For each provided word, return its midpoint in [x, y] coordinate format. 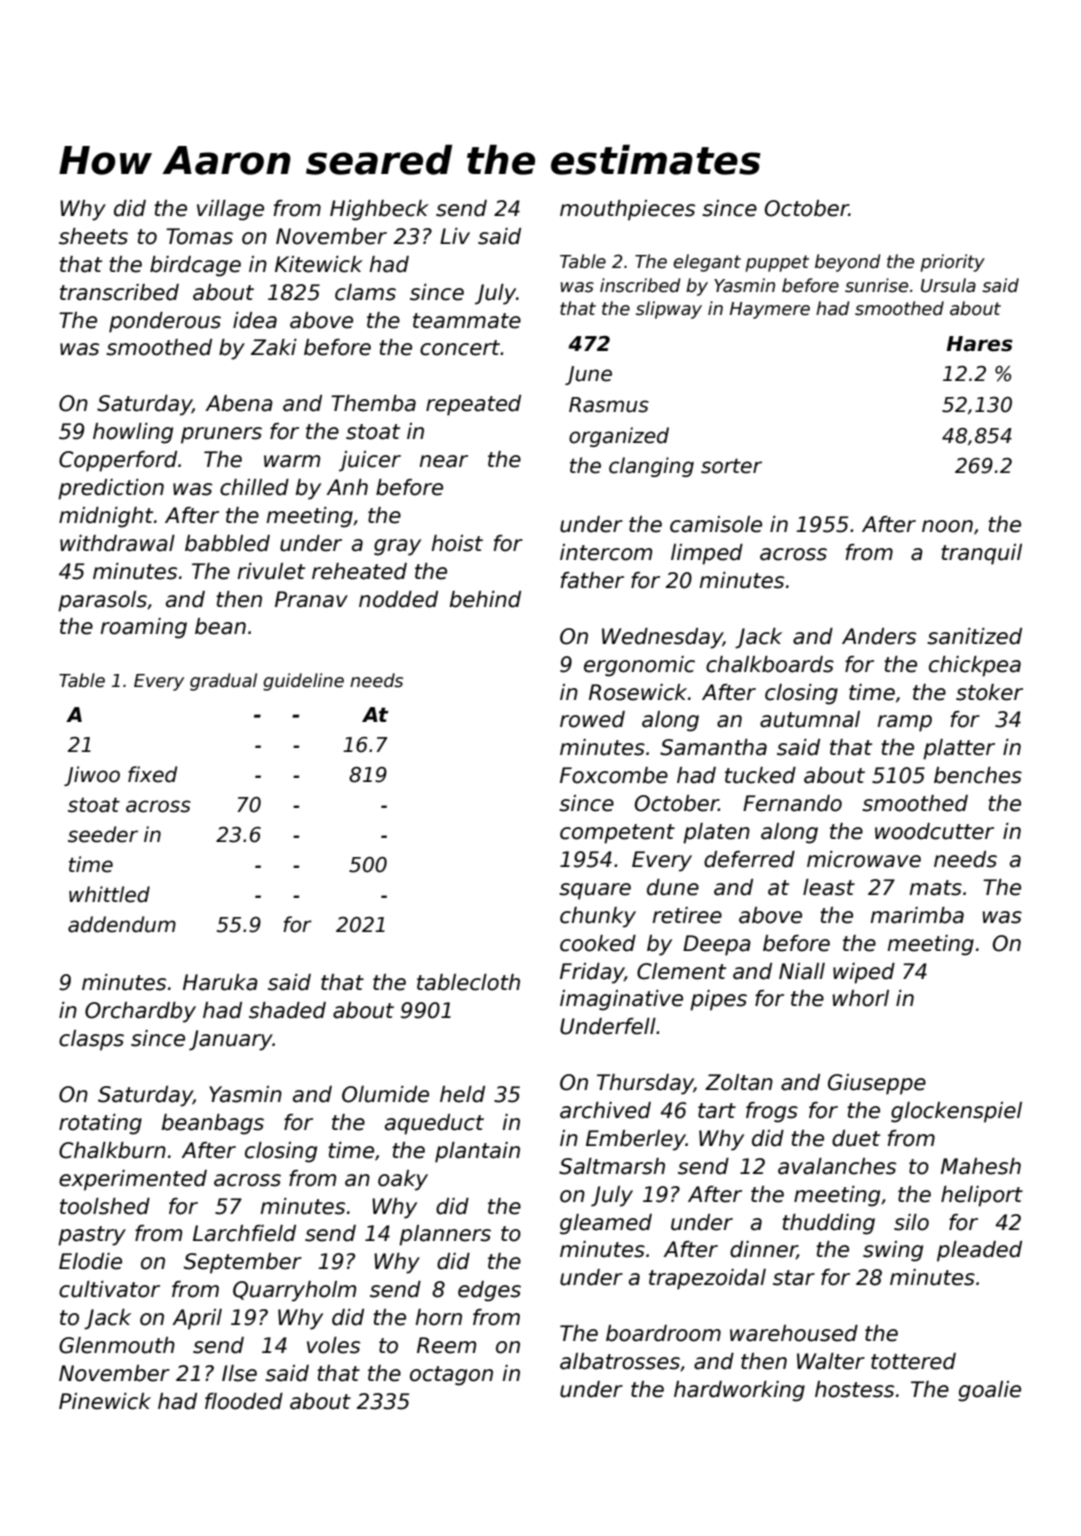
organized [619, 437]
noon [947, 526]
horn [438, 1317]
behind [485, 599]
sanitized [974, 636]
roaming [143, 628]
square [595, 891]
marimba [917, 915]
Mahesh [981, 1166]
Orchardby [140, 1012]
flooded [244, 1401]
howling [133, 433]
